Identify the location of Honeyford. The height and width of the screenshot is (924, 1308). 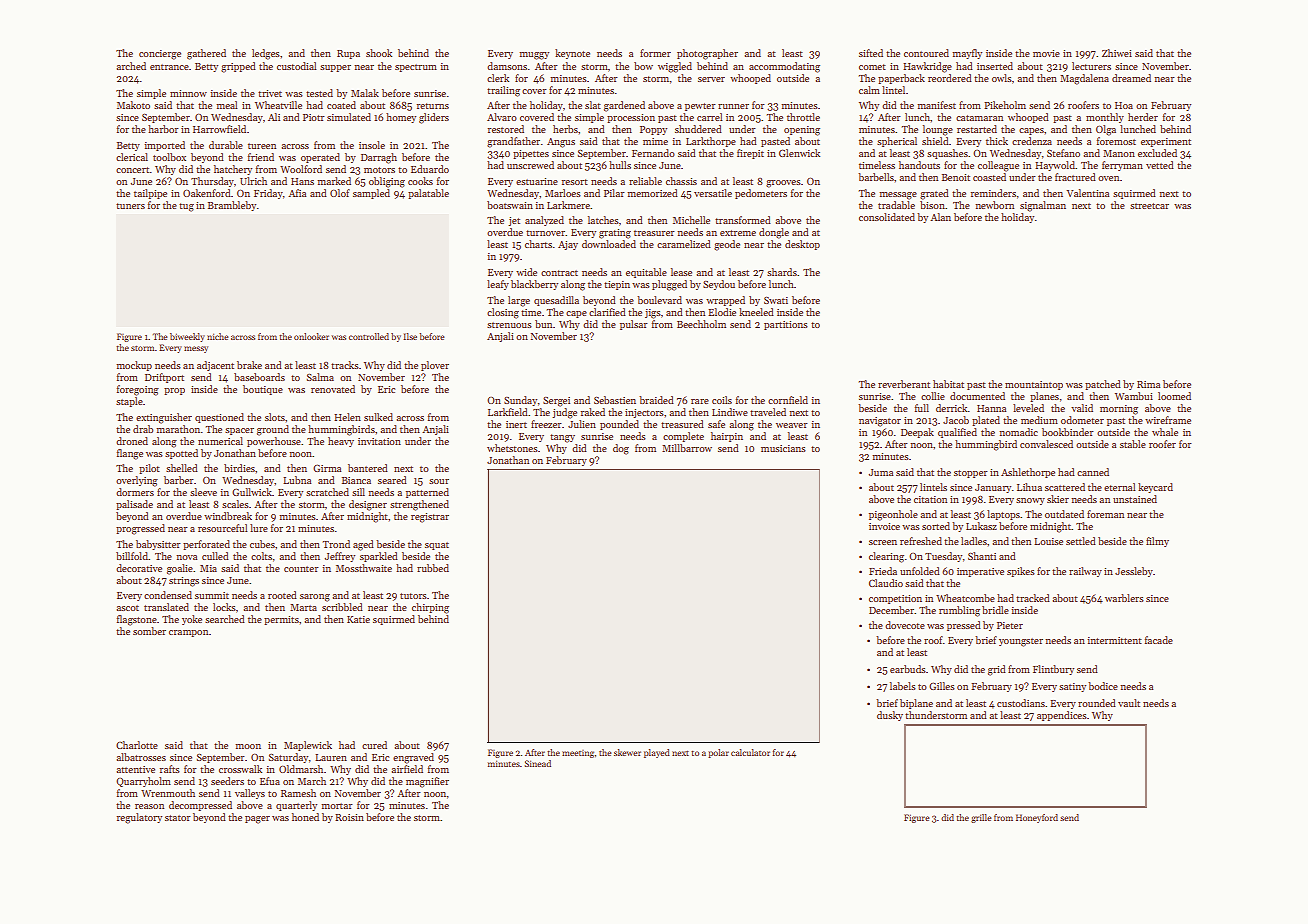
(1037, 818).
